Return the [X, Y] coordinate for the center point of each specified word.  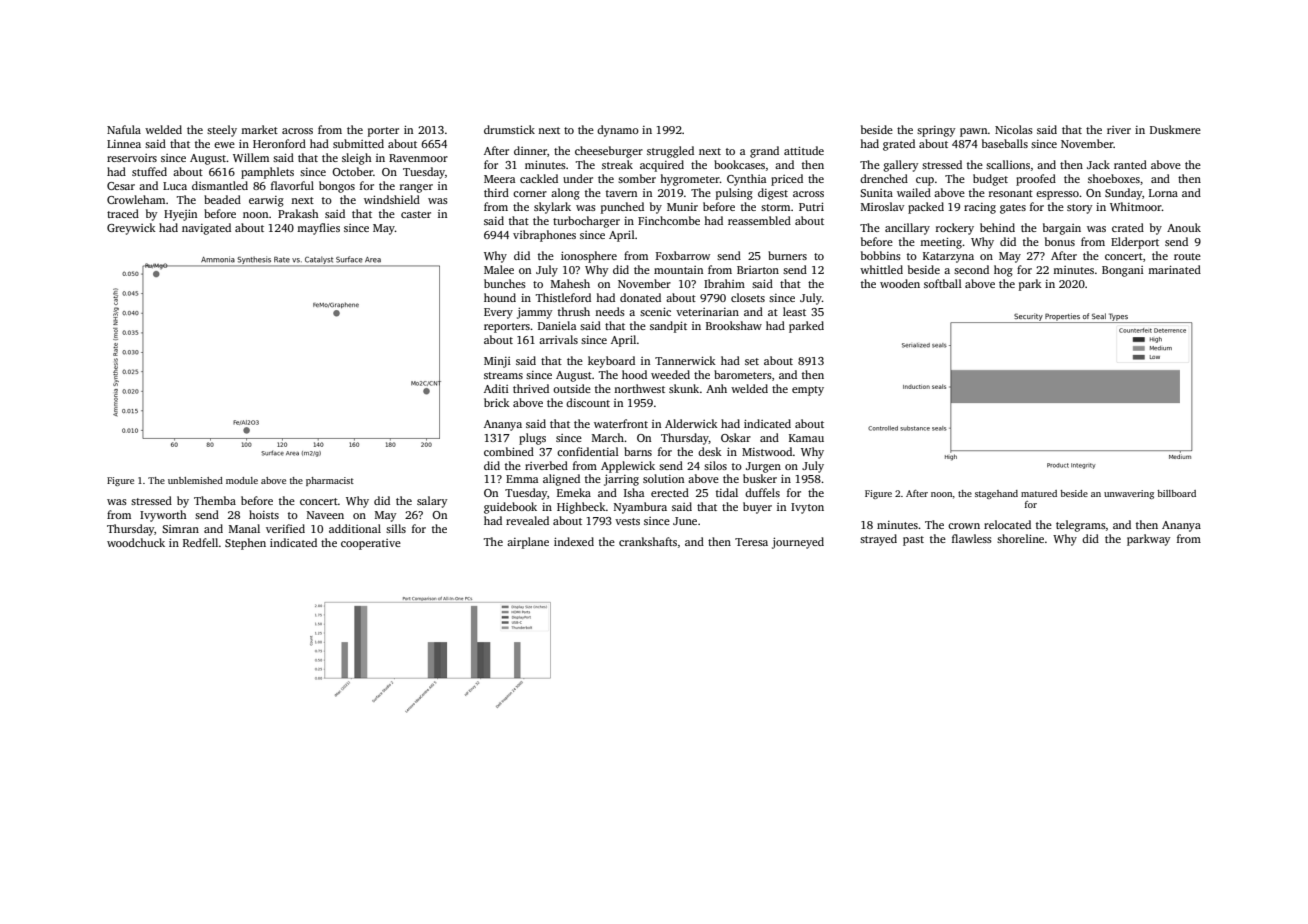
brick [497, 402]
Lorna [1163, 193]
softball [943, 283]
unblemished [195, 480]
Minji [497, 362]
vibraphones [544, 236]
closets [748, 297]
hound [500, 297]
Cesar [121, 186]
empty [808, 391]
